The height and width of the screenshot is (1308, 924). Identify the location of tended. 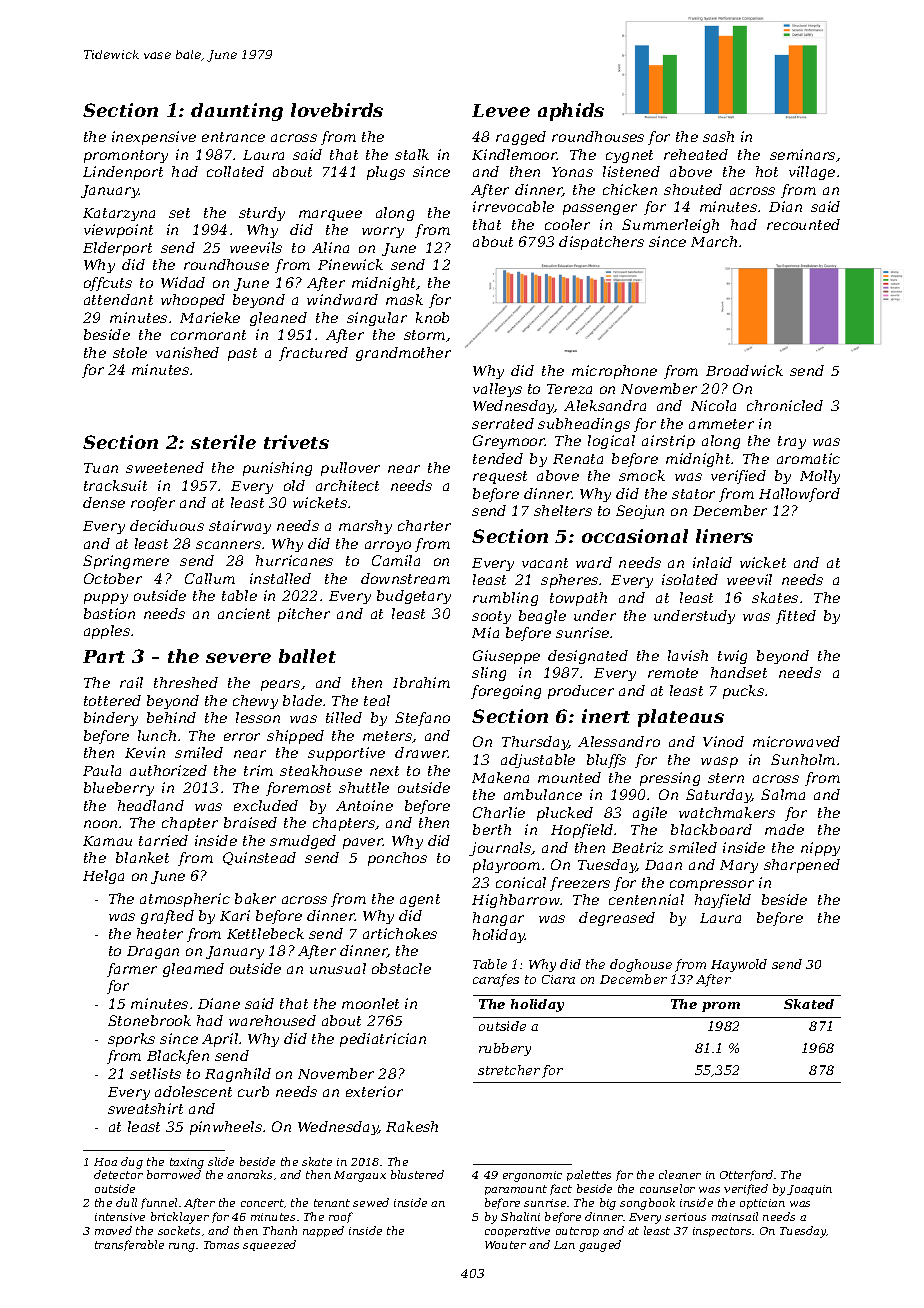
(498, 458).
